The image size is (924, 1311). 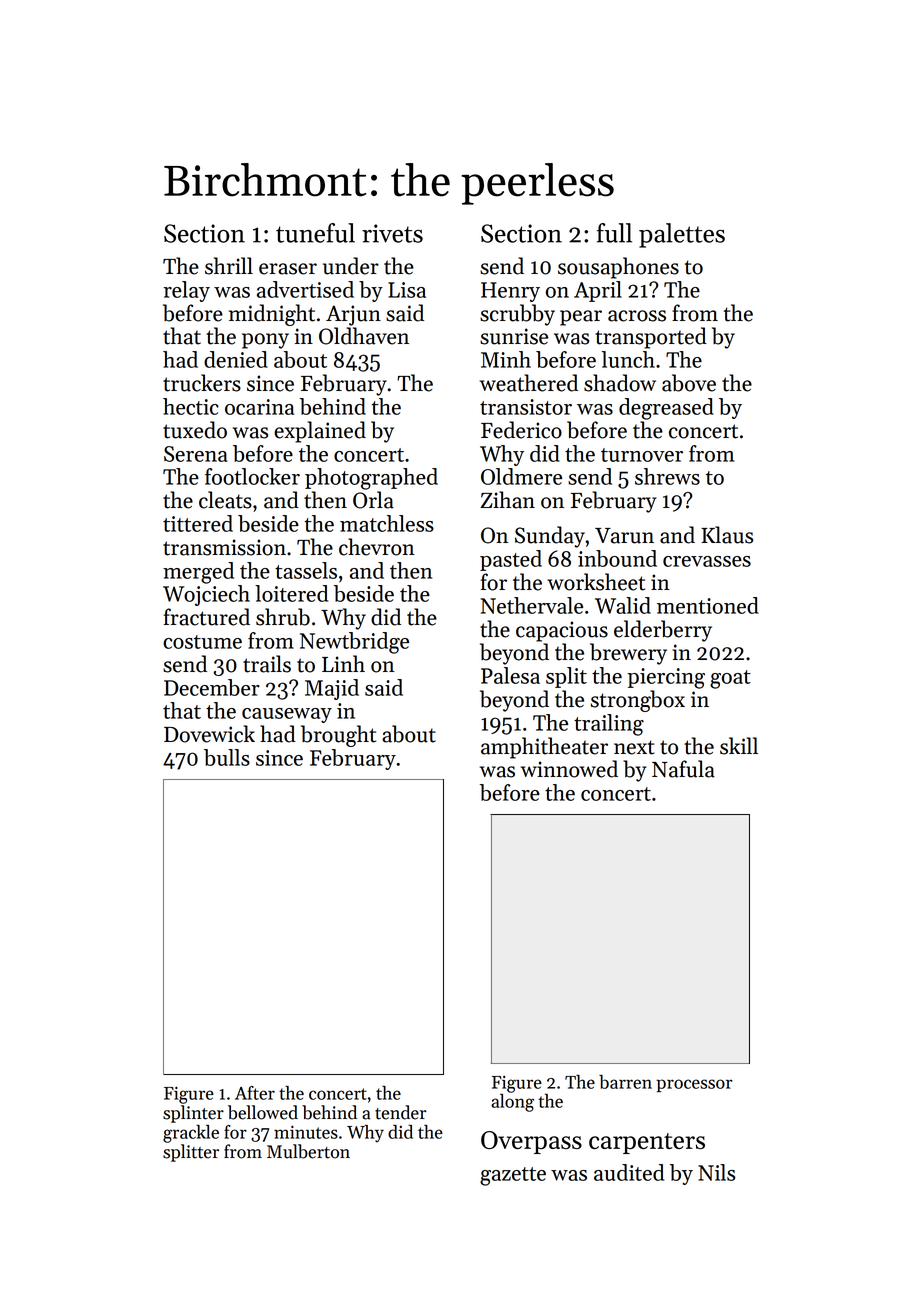 I want to click on After, so click(x=255, y=1093).
